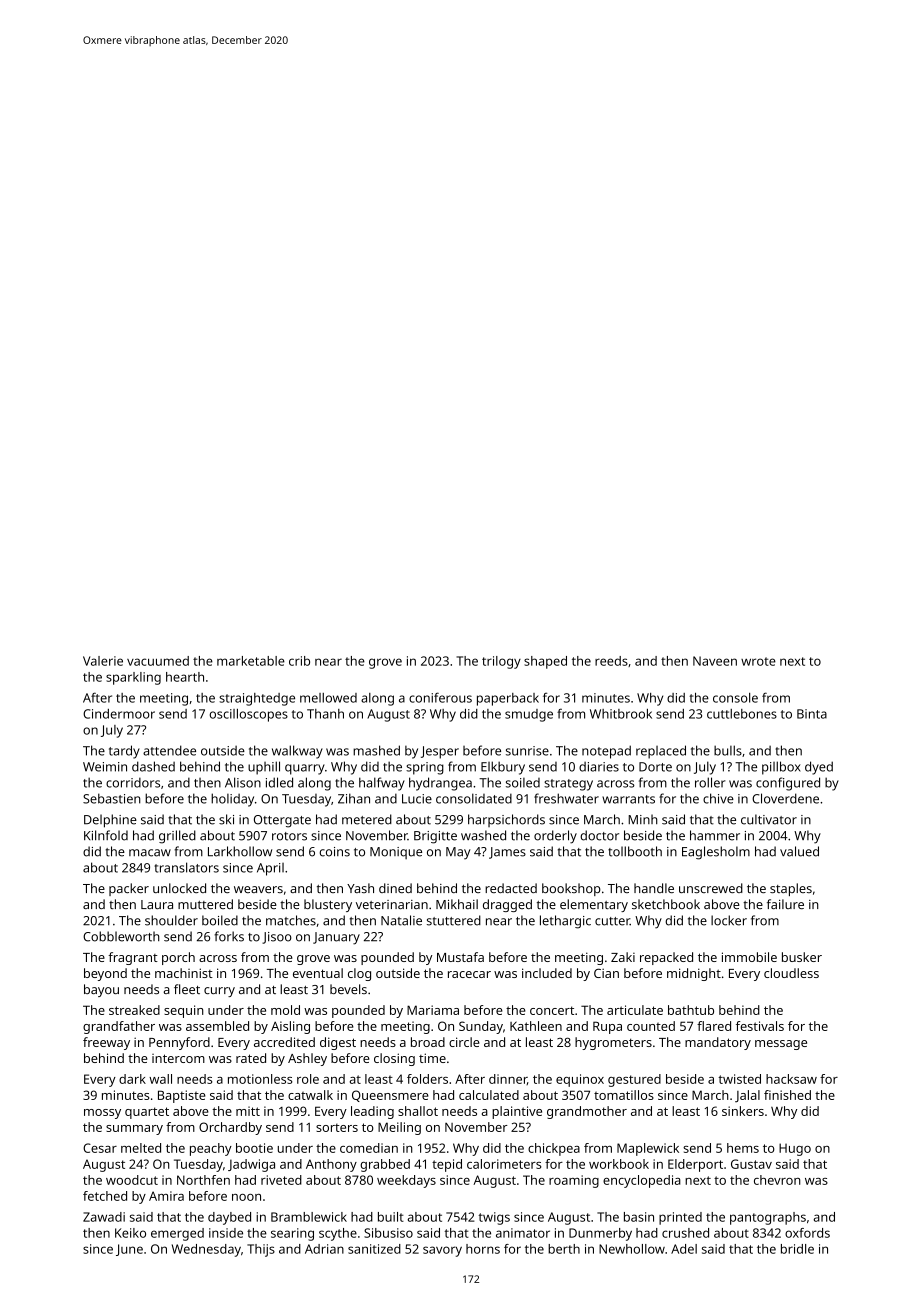 The image size is (924, 1308). I want to click on bookshop, so click(571, 889).
